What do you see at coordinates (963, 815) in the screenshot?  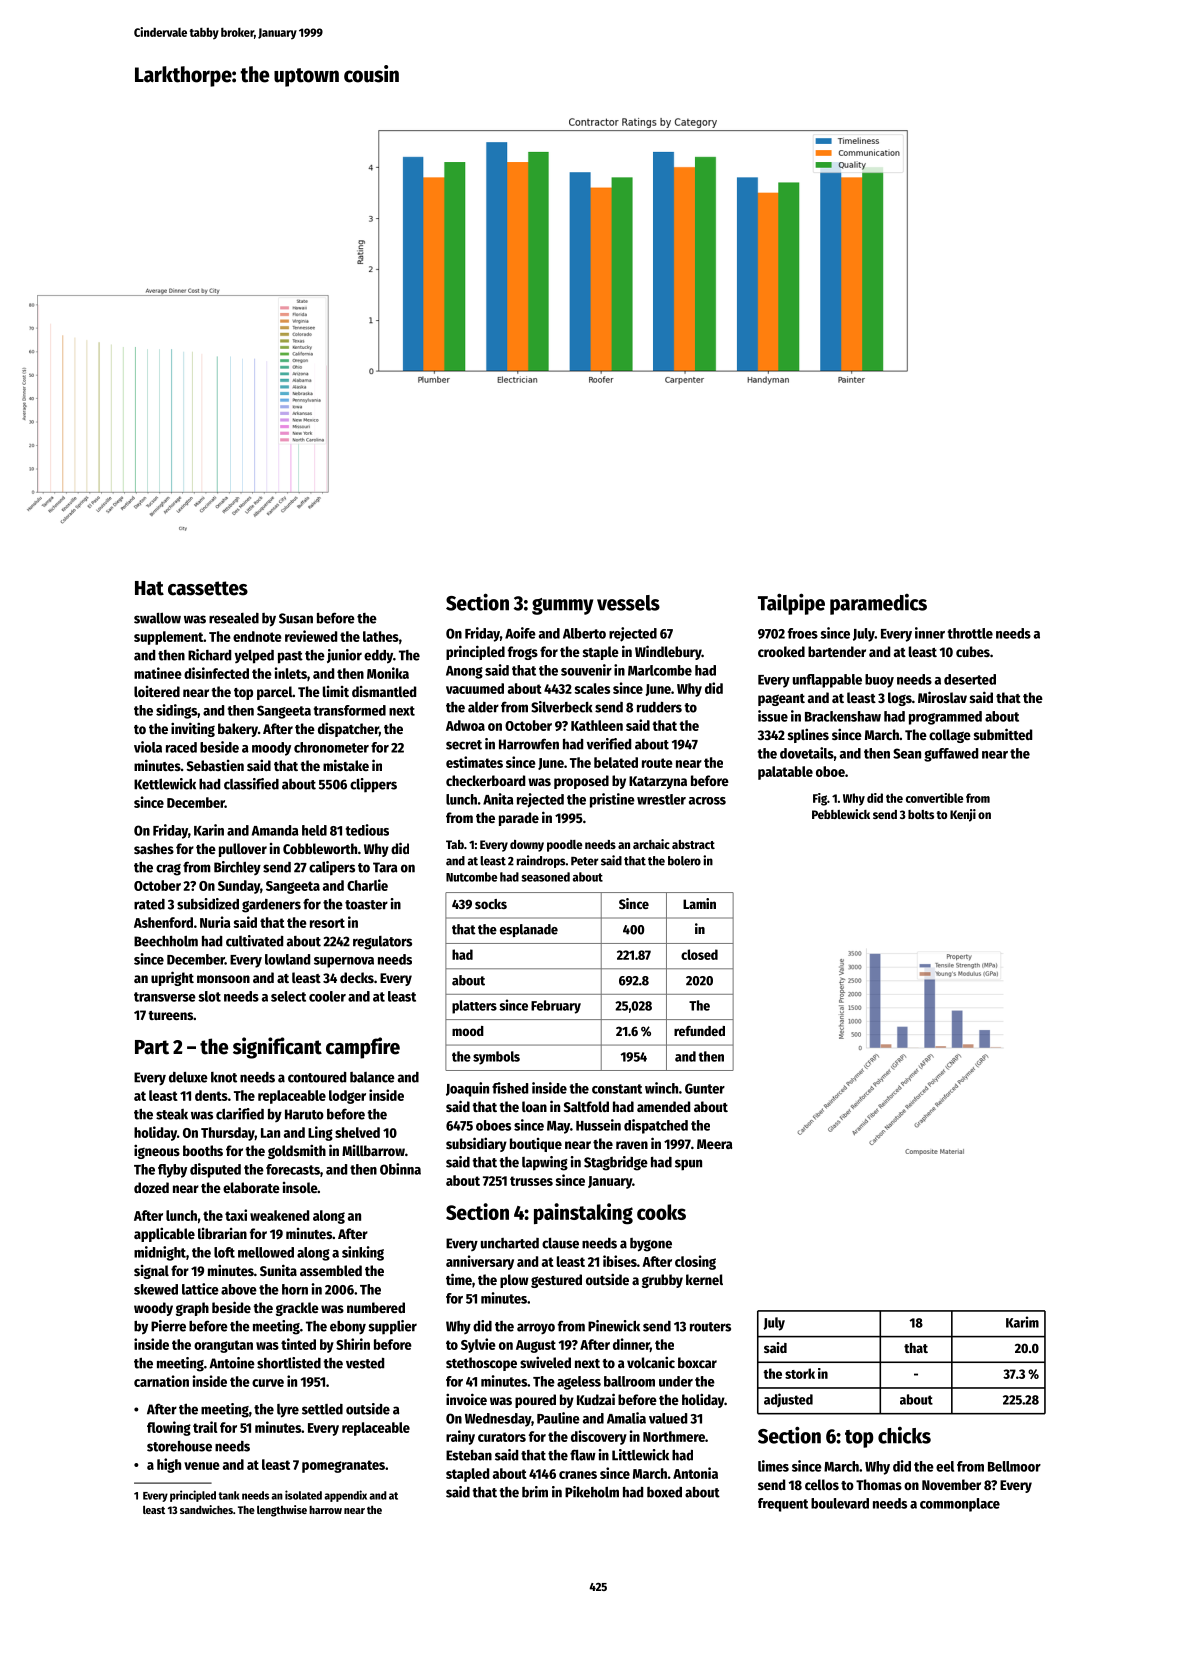 I see `Kenji` at bounding box center [963, 815].
